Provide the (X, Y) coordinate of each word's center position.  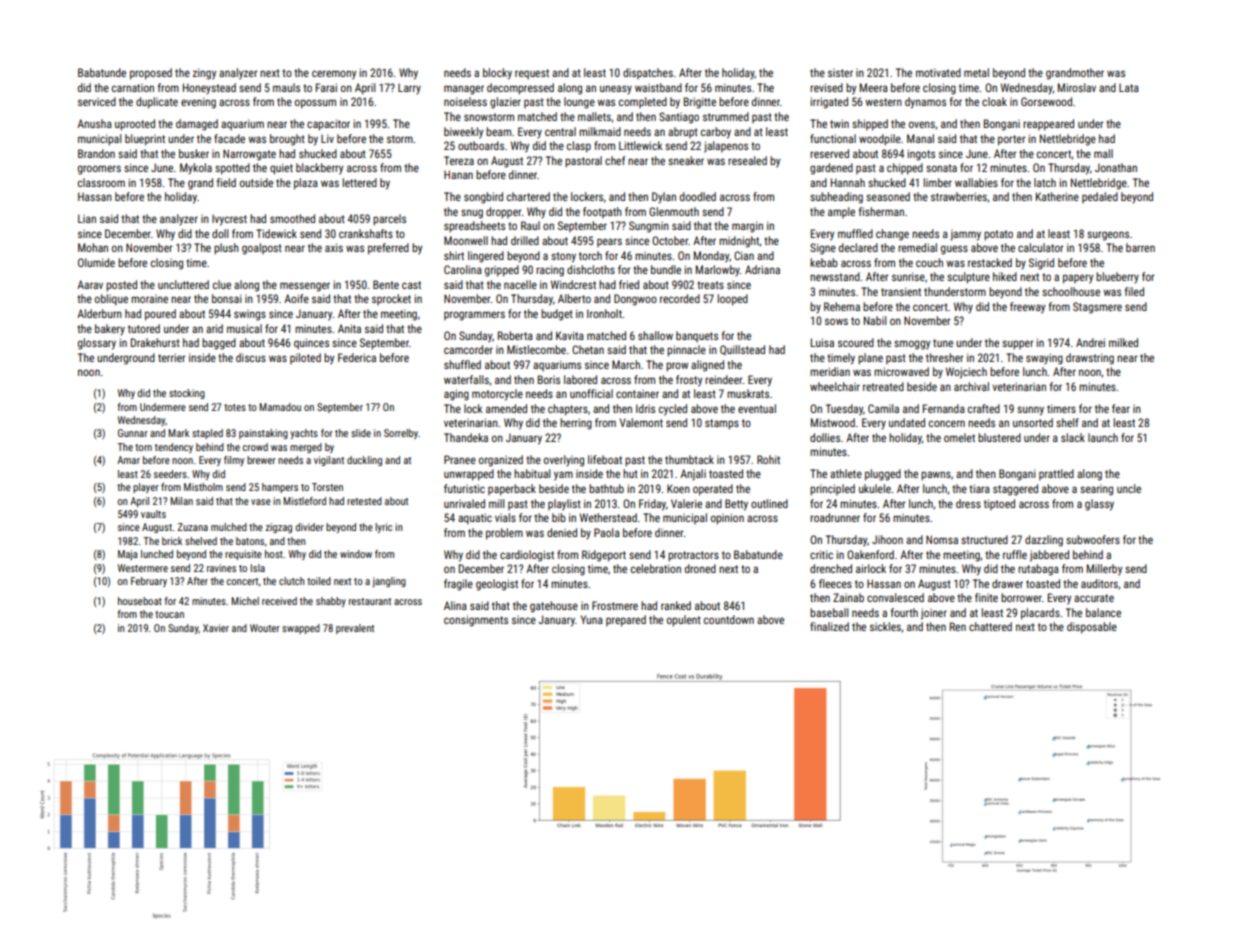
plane (870, 359)
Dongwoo (635, 300)
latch (1045, 182)
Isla (258, 568)
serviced (97, 101)
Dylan (664, 197)
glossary (97, 344)
